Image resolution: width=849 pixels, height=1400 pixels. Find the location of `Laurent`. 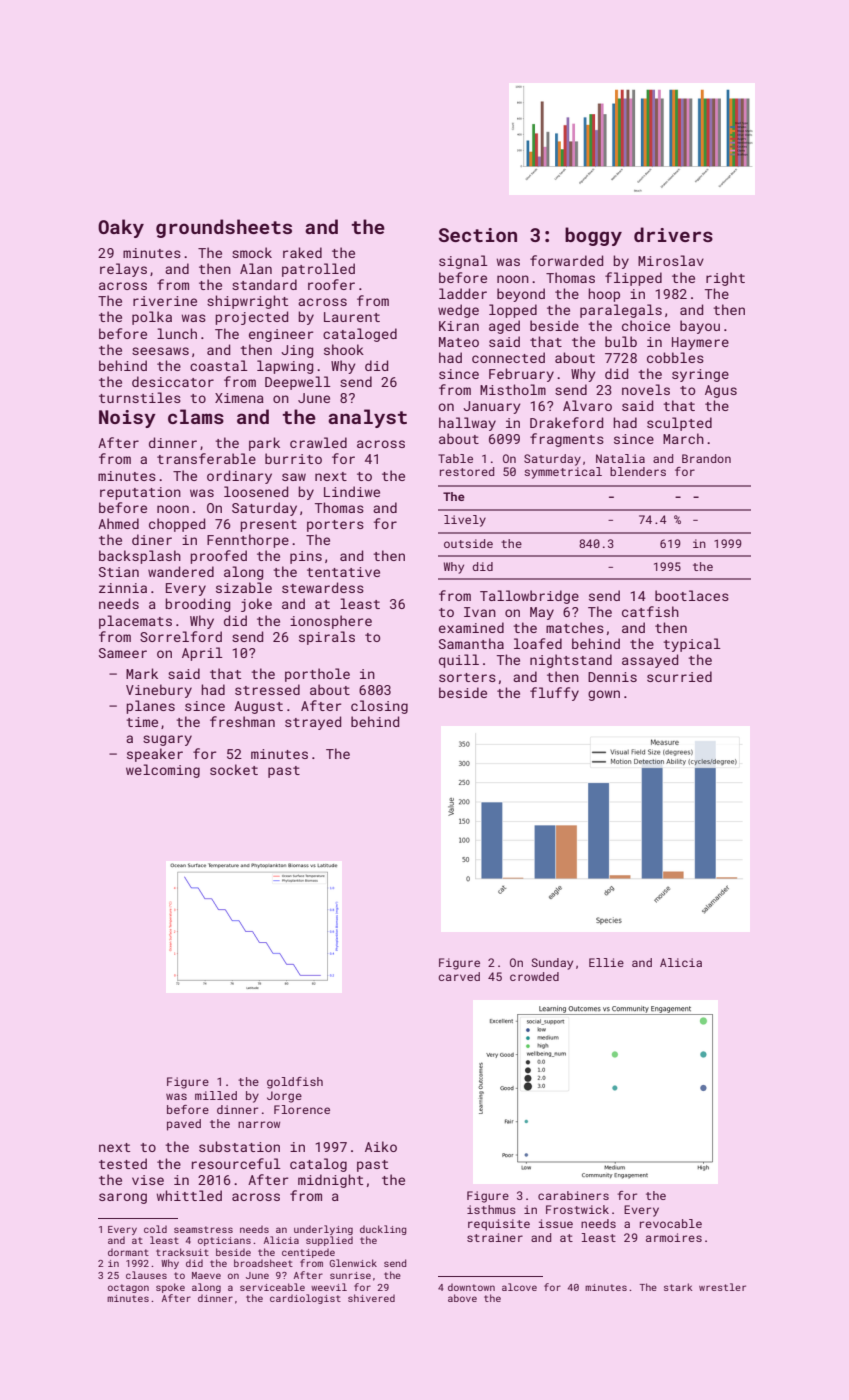

Laurent is located at coordinates (352, 317).
